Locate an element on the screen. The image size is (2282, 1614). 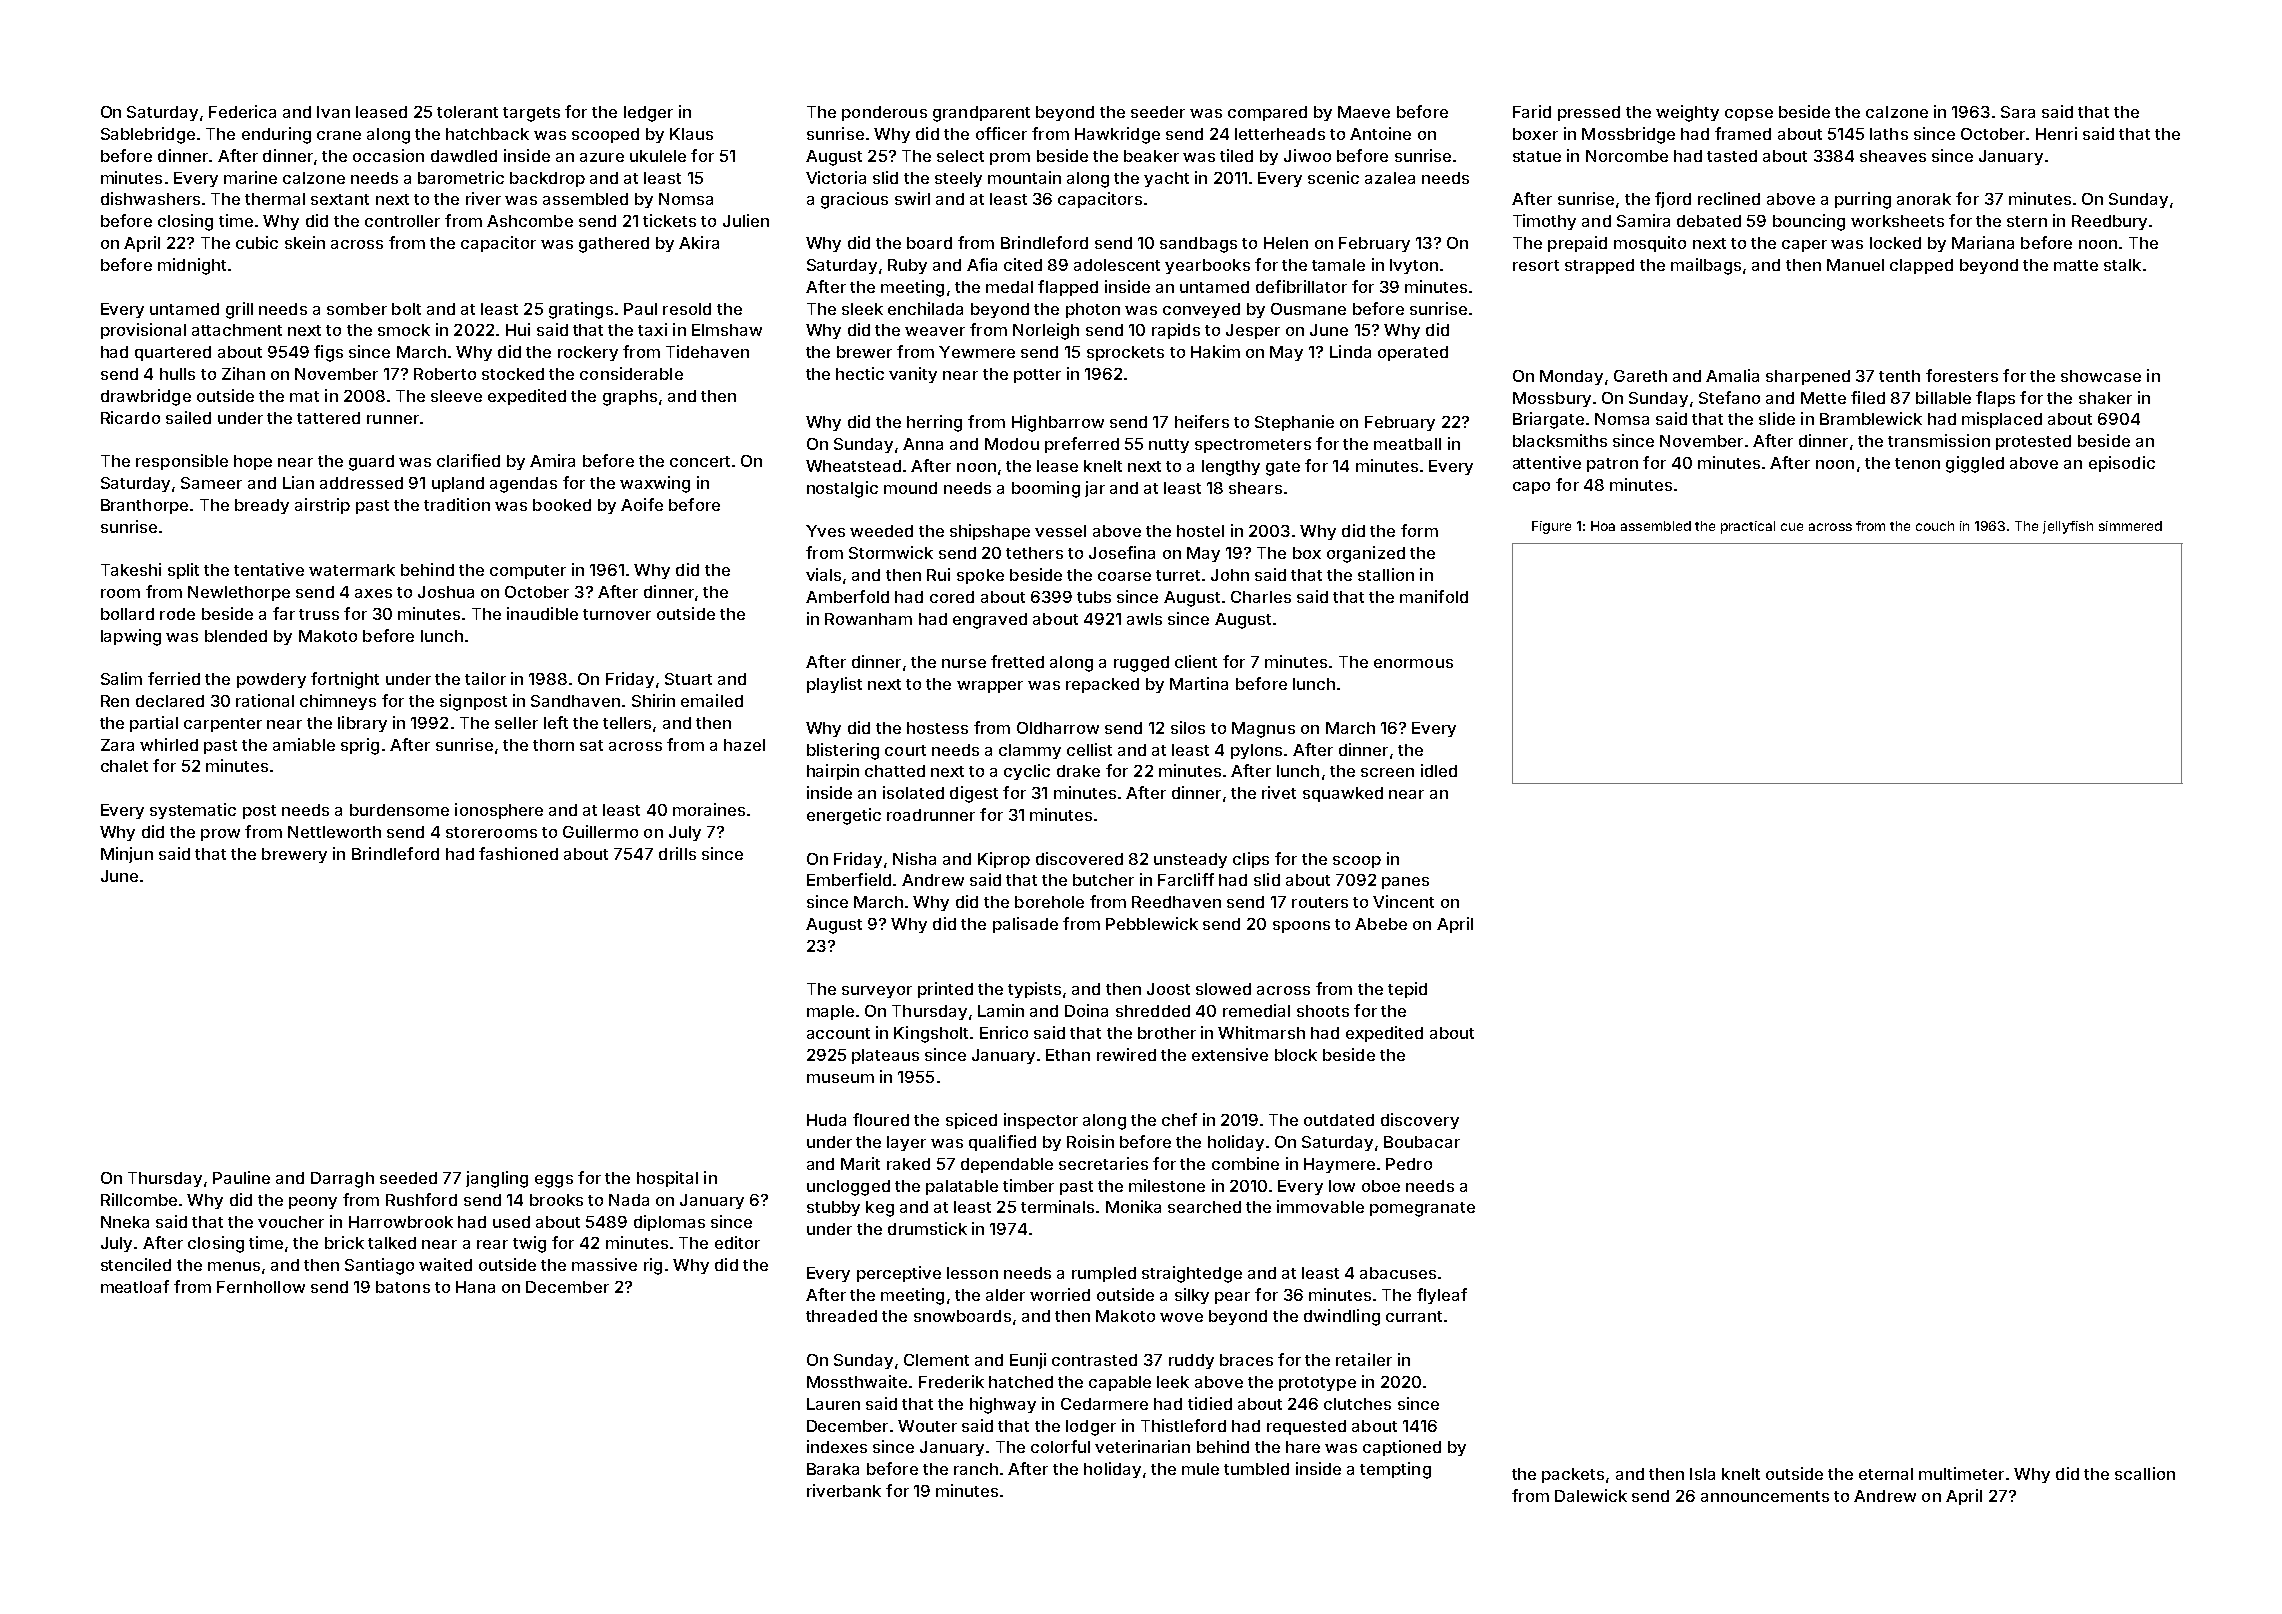
barometric is located at coordinates (461, 177).
